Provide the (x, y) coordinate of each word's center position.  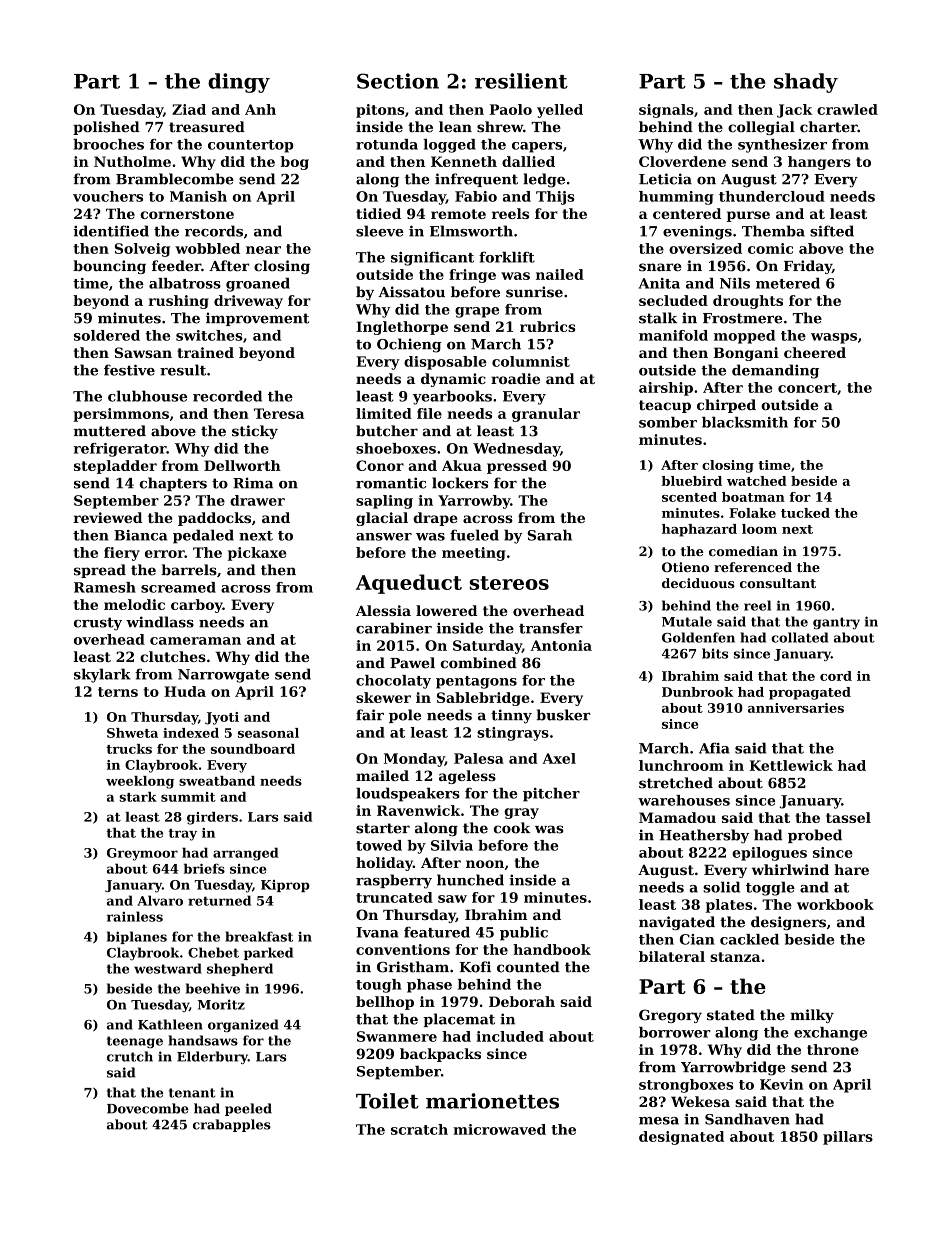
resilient (521, 81)
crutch (130, 1056)
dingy (239, 83)
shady (806, 83)
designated (681, 1138)
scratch (419, 1129)
